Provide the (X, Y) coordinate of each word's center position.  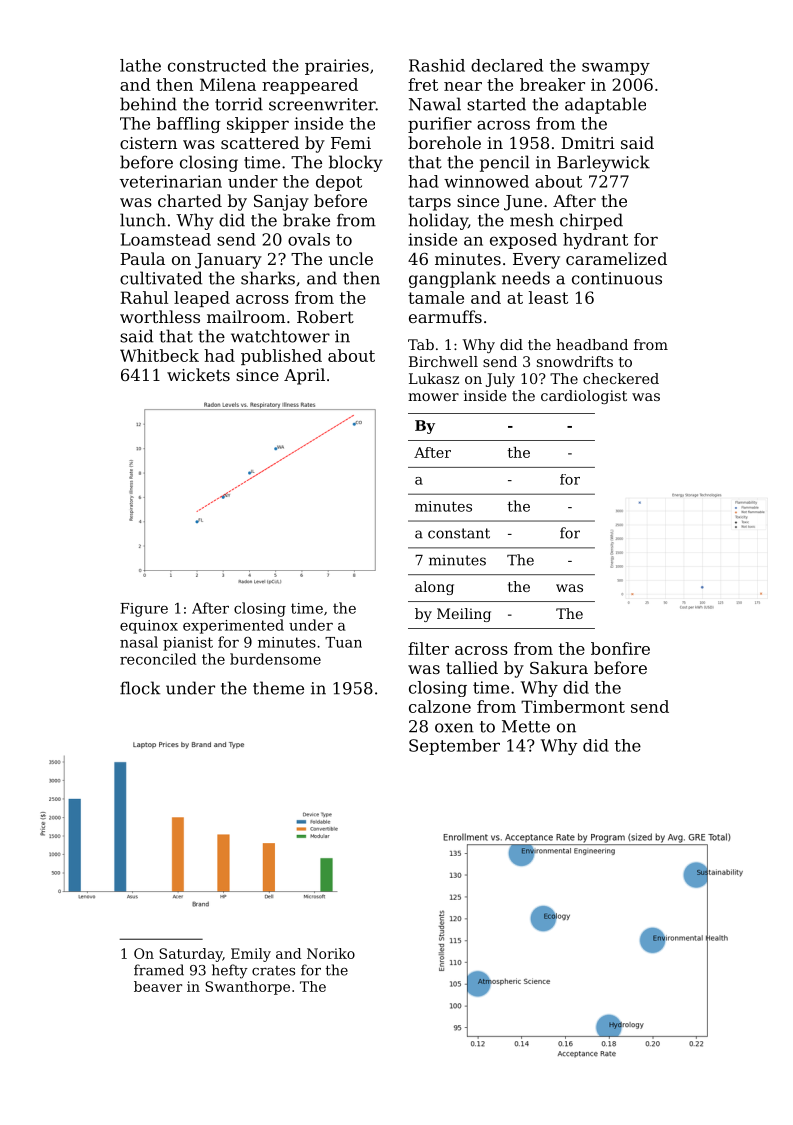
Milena (228, 84)
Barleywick (603, 163)
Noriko (331, 953)
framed (159, 970)
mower (433, 397)
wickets (198, 374)
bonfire (620, 648)
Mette (526, 726)
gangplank (452, 279)
